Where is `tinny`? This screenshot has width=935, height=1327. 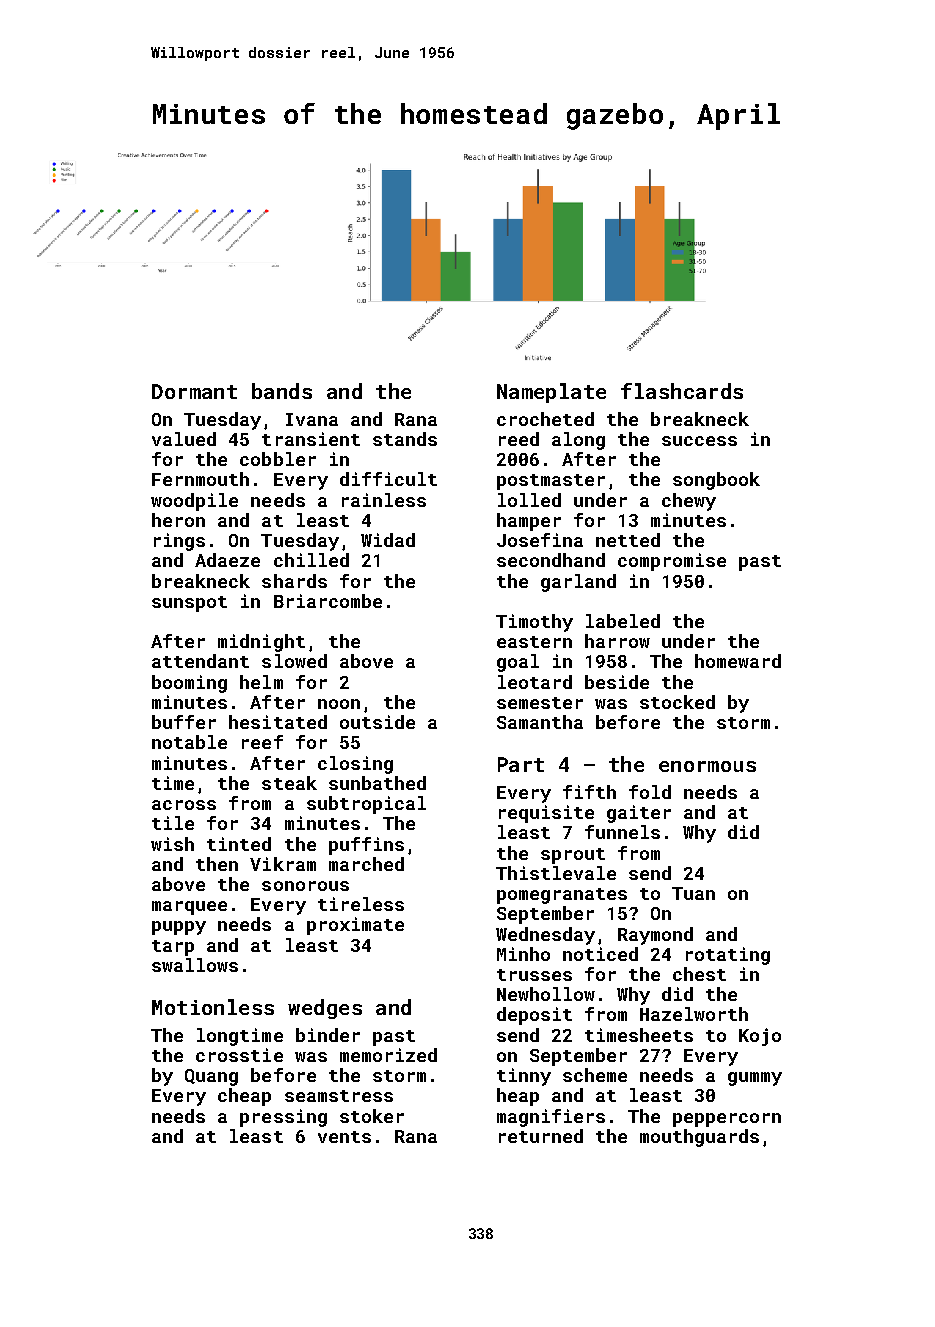
tinny is located at coordinates (524, 1077).
